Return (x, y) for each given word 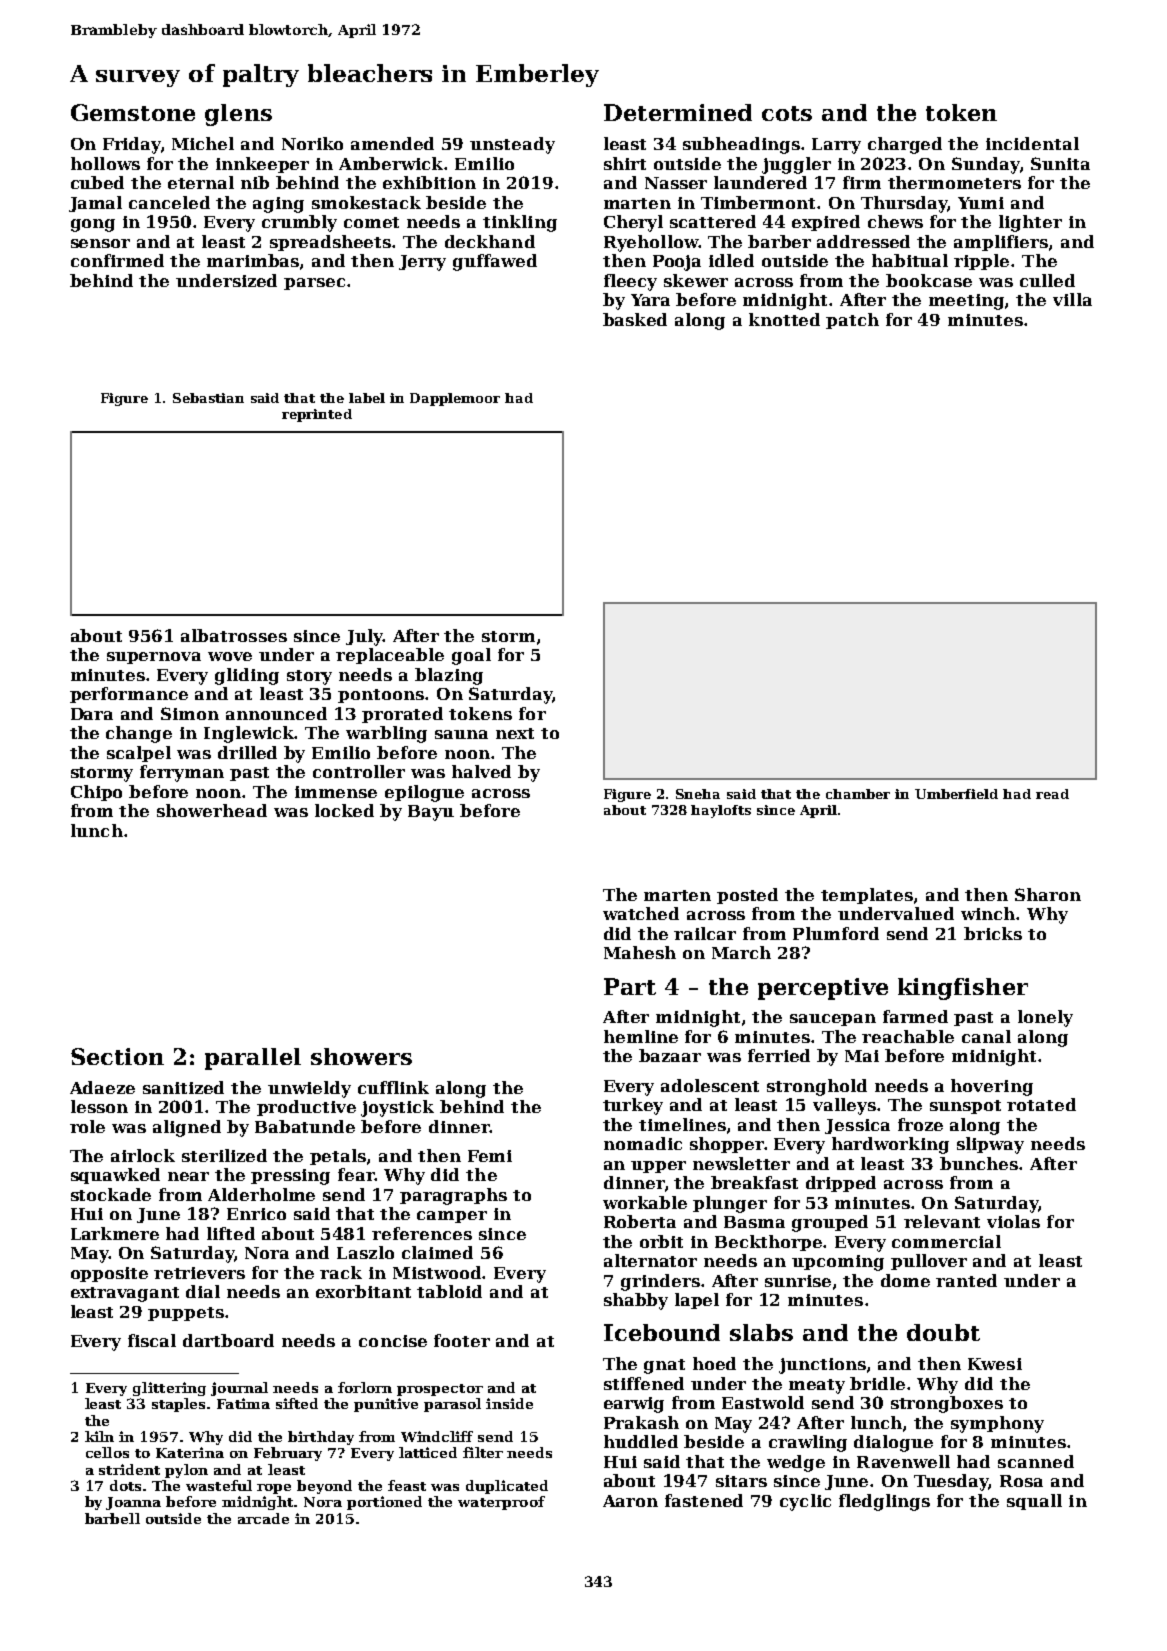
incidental (1032, 143)
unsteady (512, 145)
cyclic (805, 1502)
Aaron (630, 1501)
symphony (997, 1424)
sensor (100, 243)
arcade (263, 1518)
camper (452, 1217)
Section (117, 1056)
